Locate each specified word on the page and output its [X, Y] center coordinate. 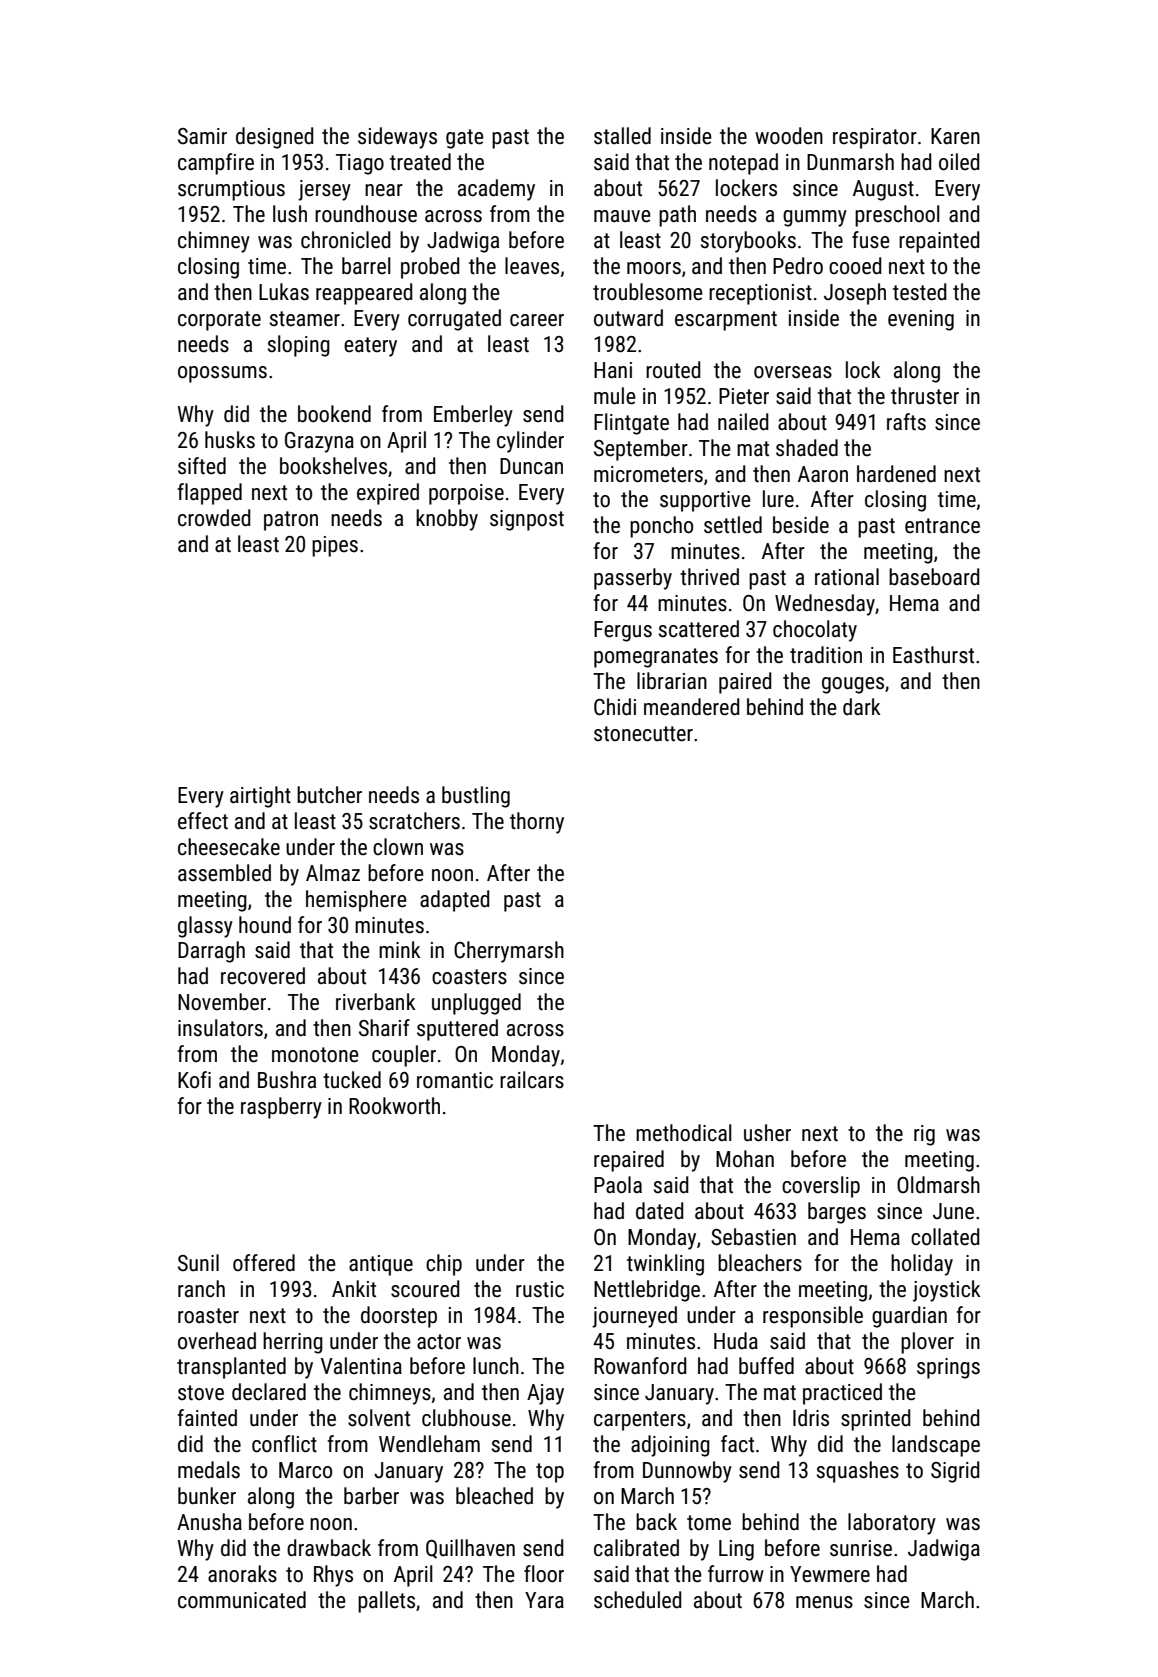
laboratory [892, 1524]
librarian [672, 681]
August [883, 190]
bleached [494, 1496]
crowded [214, 518]
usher [767, 1133]
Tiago [360, 164]
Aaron [823, 474]
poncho [661, 527]
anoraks [242, 1574]
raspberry [281, 1108]
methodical [684, 1133]
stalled [622, 136]
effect [203, 821]
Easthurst [933, 655]
